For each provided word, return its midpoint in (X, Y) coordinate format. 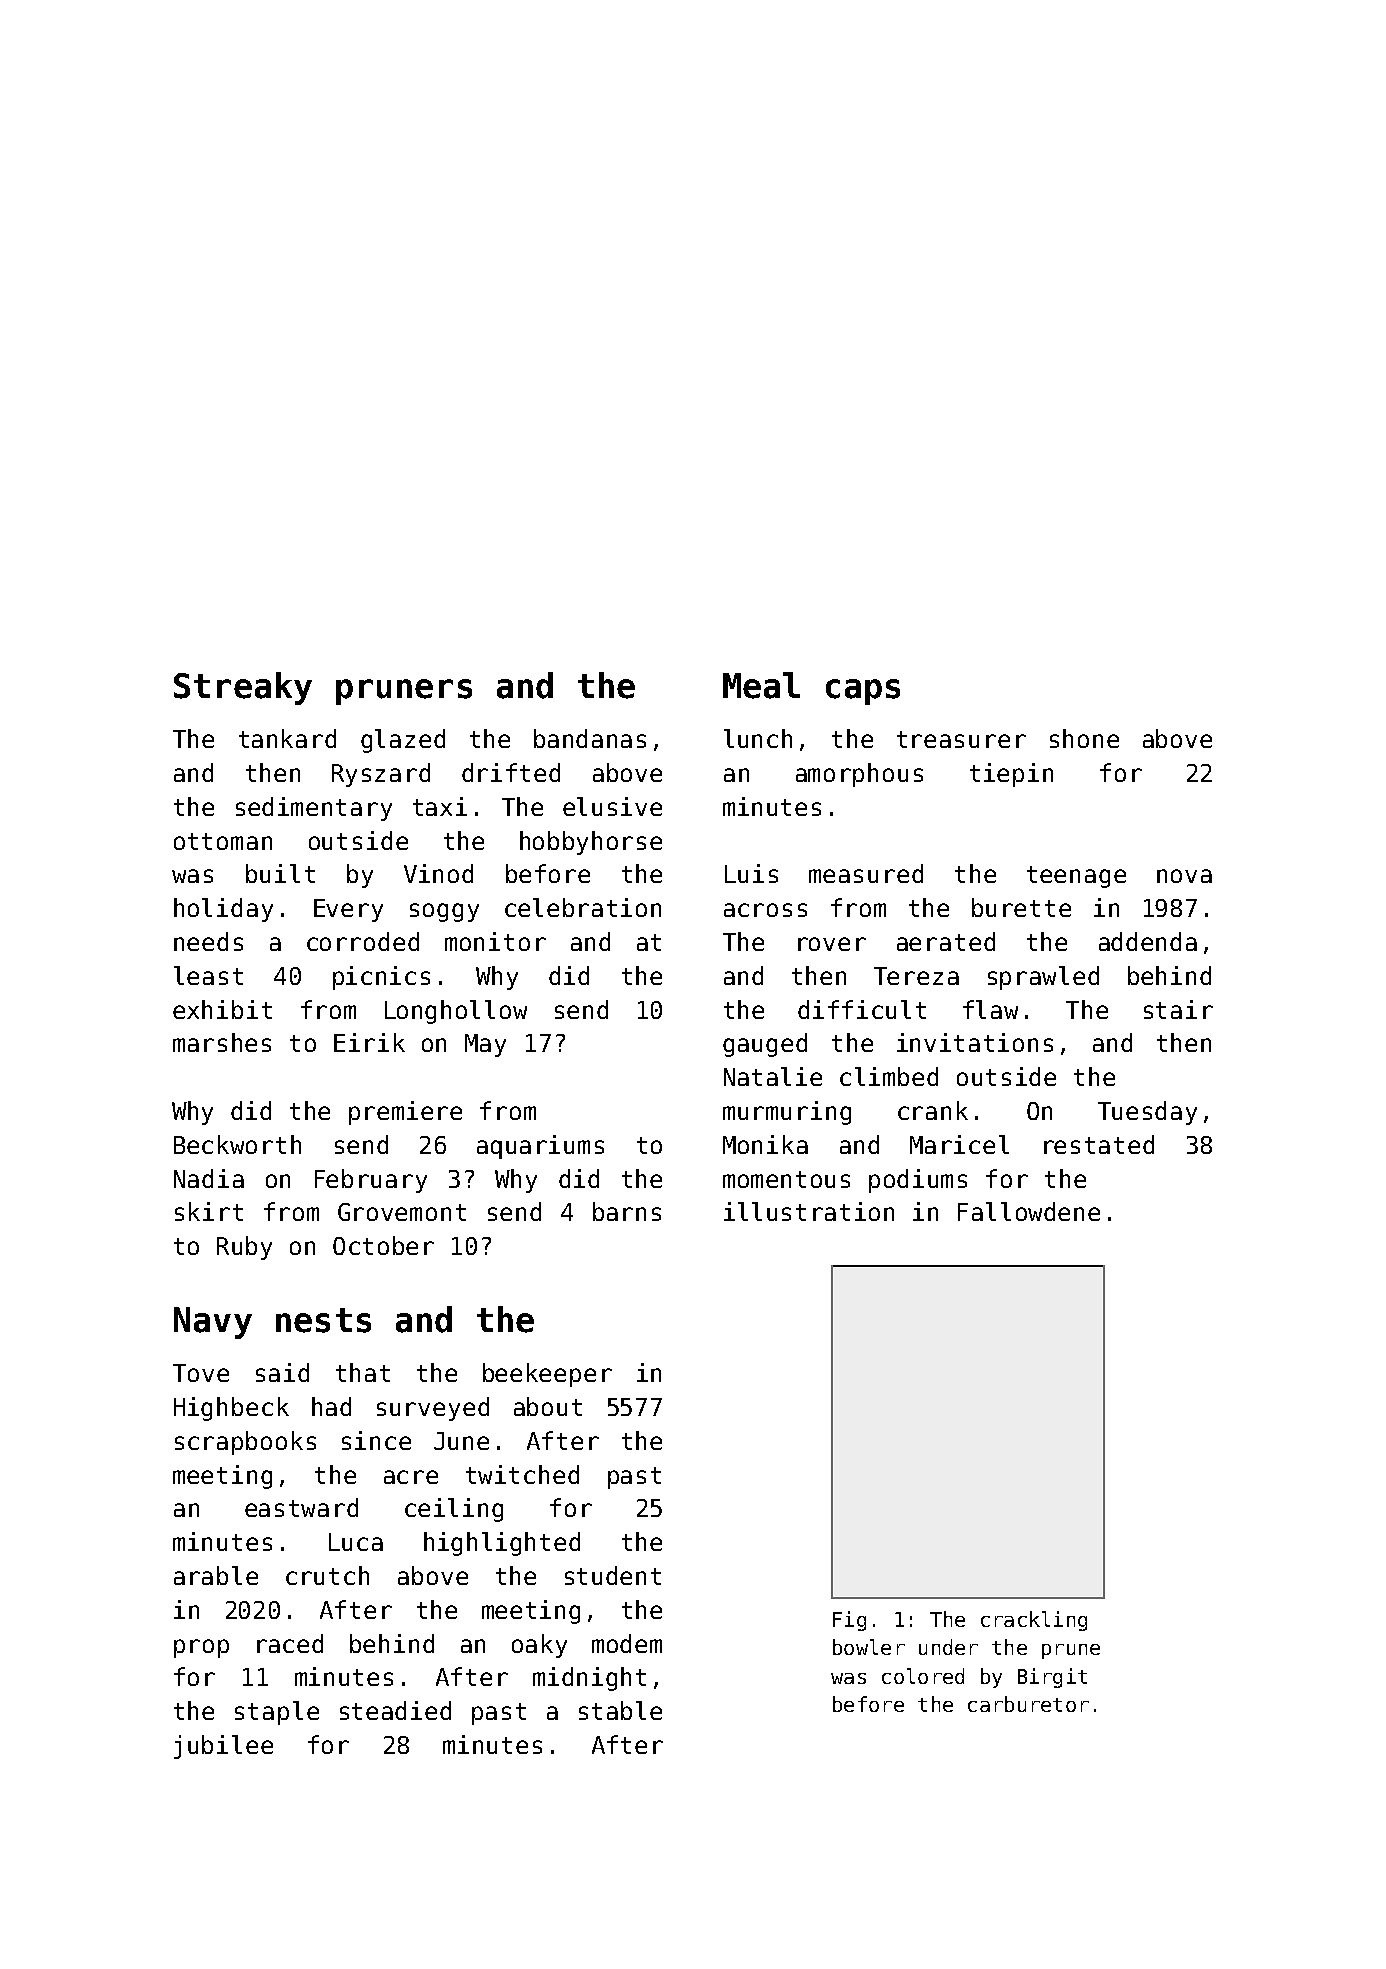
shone (1084, 738)
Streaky (243, 688)
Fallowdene (1029, 1211)
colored (923, 1676)
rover (832, 944)
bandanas (590, 738)
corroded (363, 941)
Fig (849, 1621)
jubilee (223, 1747)
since (376, 1440)
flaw (990, 1009)
